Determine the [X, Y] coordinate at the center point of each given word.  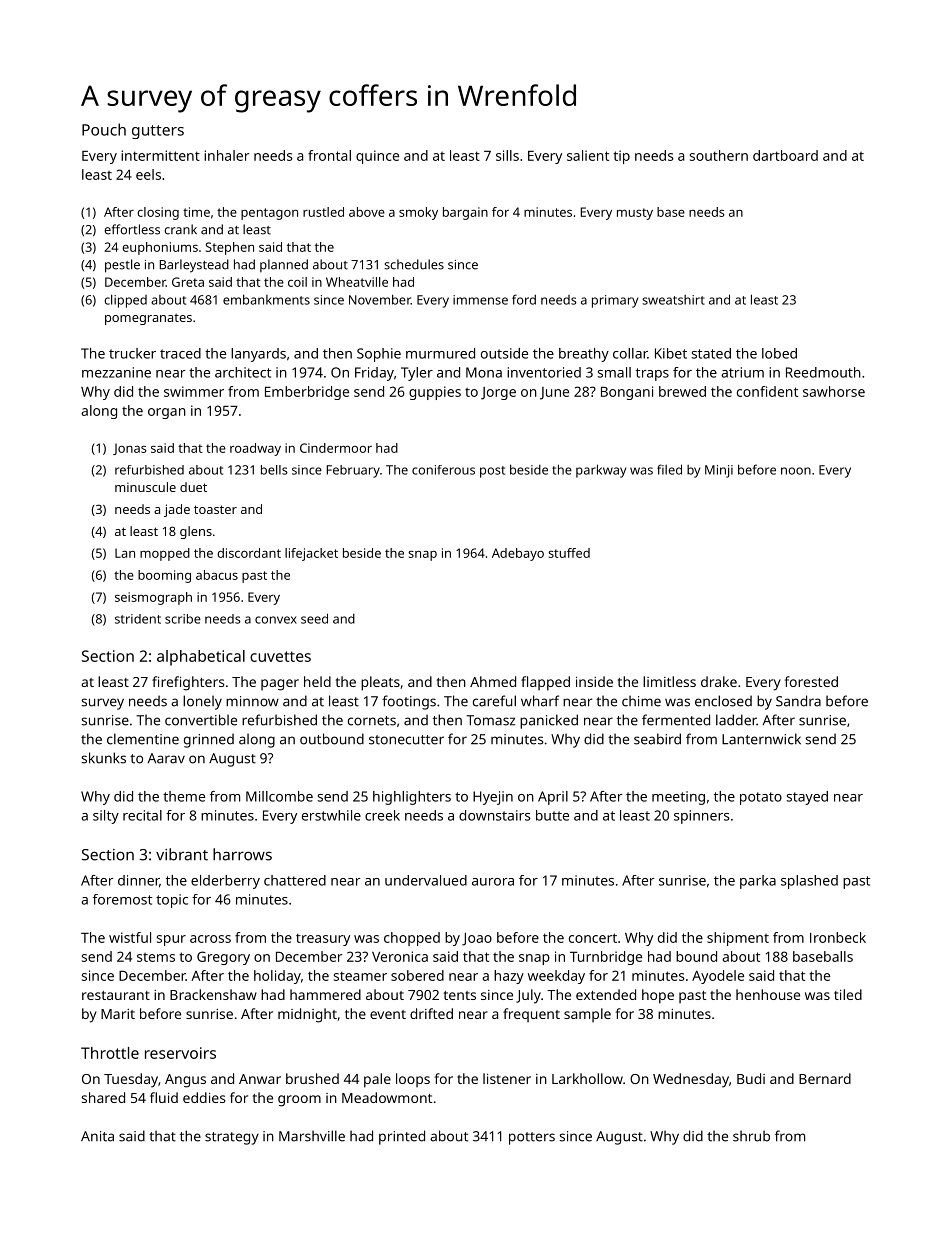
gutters [158, 132]
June [554, 393]
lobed [779, 353]
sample [587, 1015]
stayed [807, 798]
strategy [232, 1138]
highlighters [412, 798]
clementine [143, 739]
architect [243, 372]
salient [588, 155]
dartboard [785, 155]
